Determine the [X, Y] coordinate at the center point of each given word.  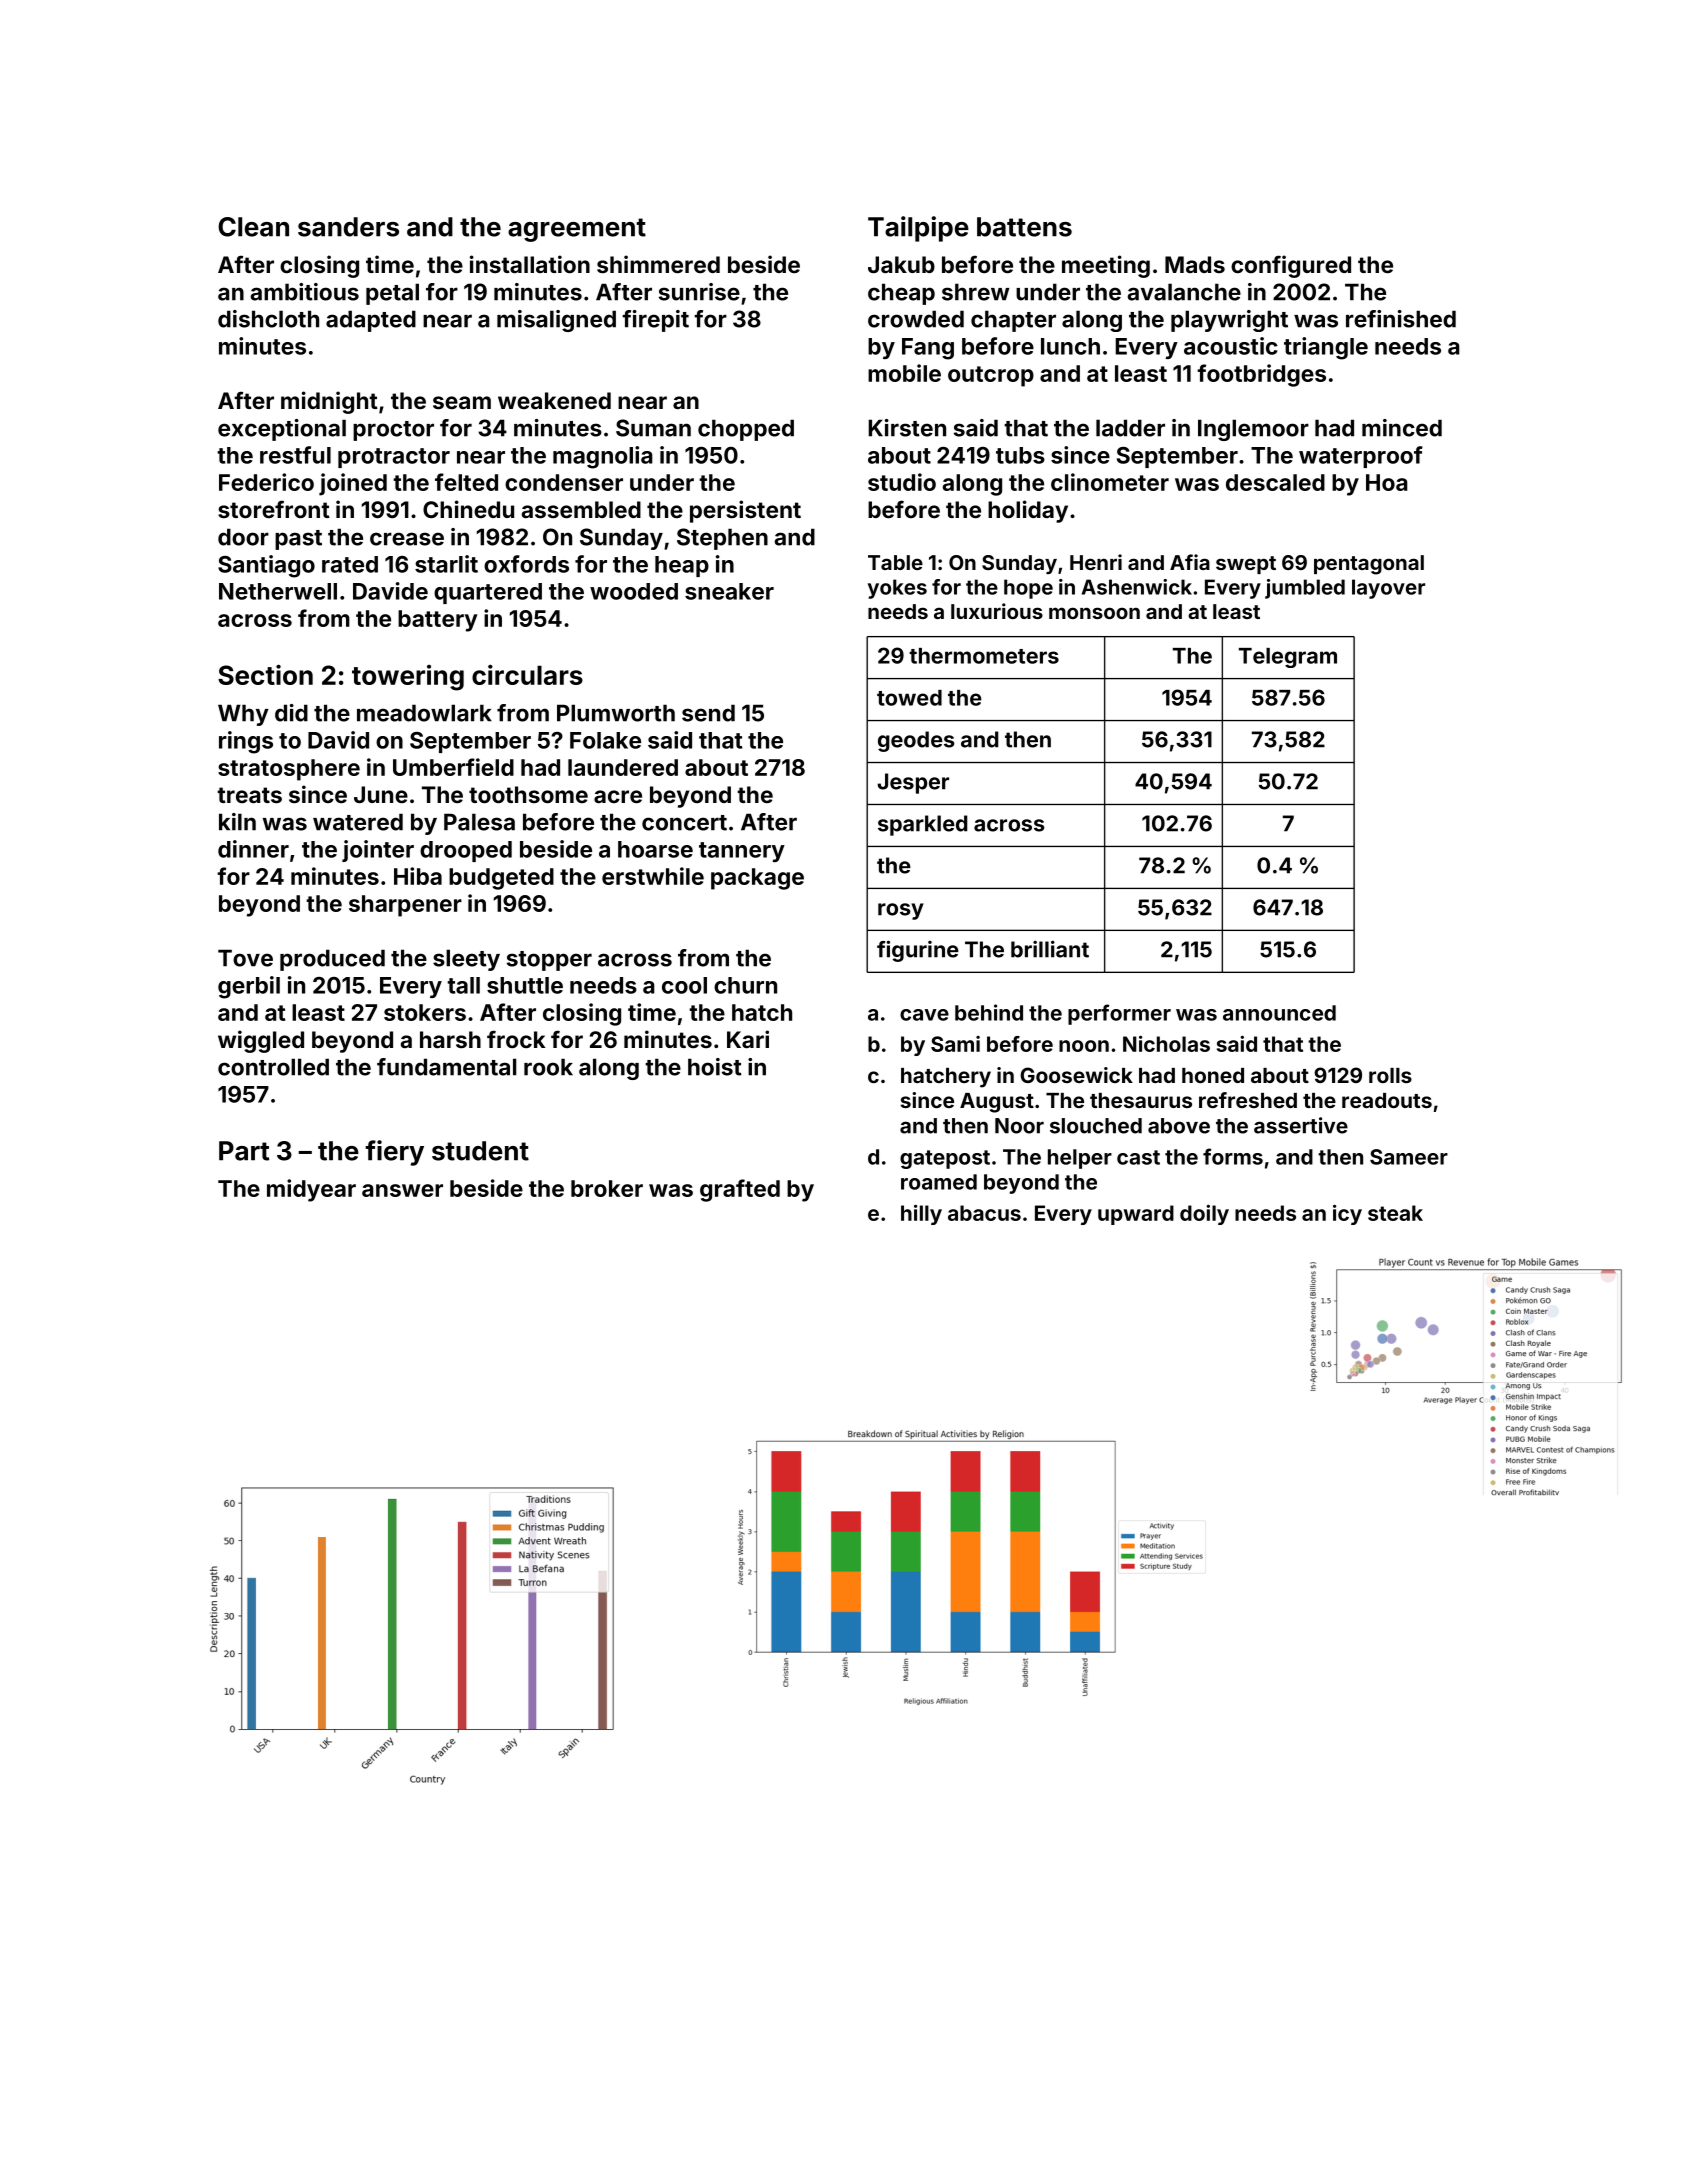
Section [265, 674]
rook [548, 1067]
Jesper [913, 783]
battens [1024, 227]
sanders [348, 227]
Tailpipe [918, 229]
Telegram [1288, 658]
